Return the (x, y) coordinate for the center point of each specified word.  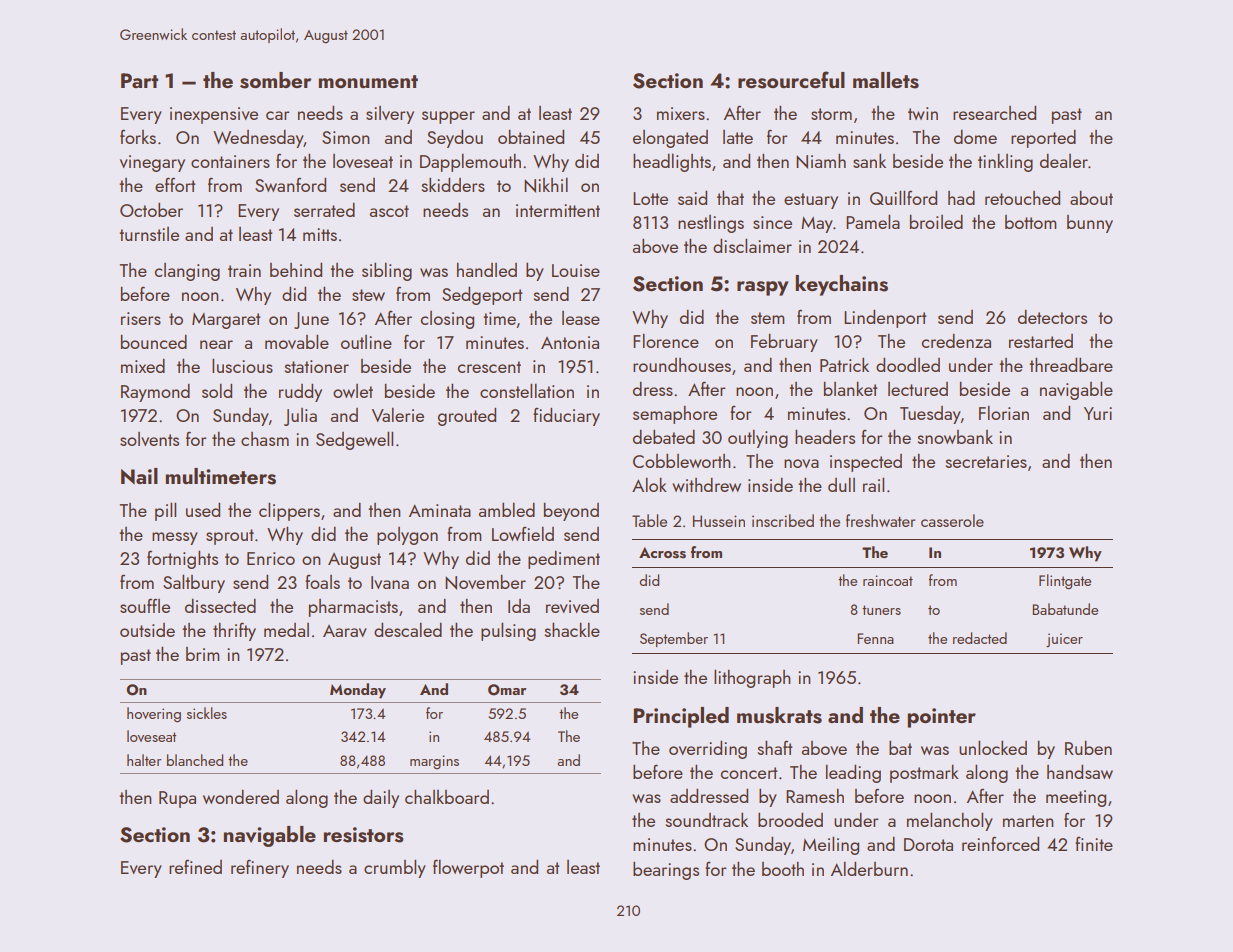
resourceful (791, 80)
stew (368, 295)
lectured (918, 389)
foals (322, 582)
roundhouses (682, 365)
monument (368, 81)
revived (572, 606)
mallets (886, 80)
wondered (241, 797)
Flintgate (1065, 582)
